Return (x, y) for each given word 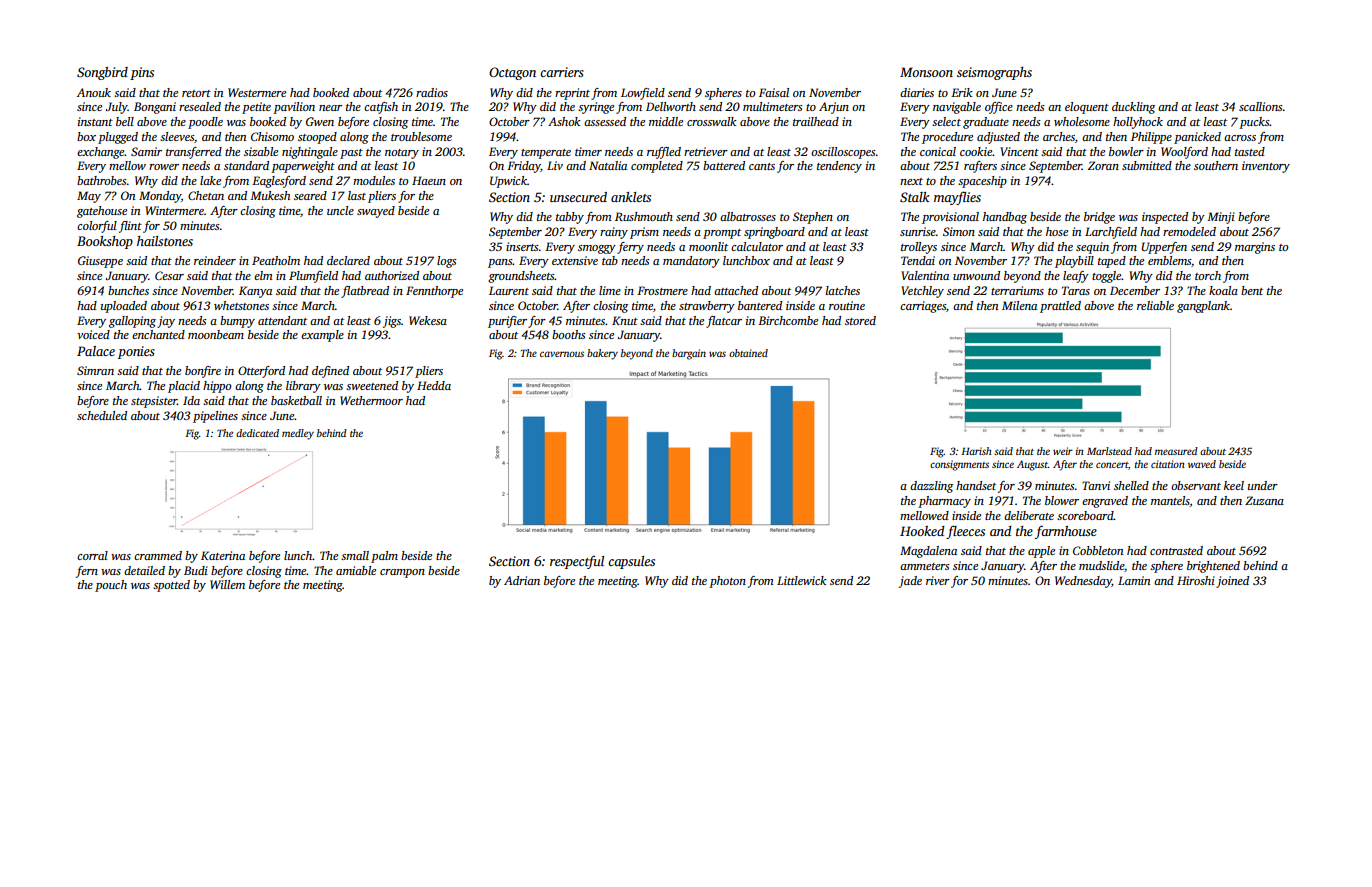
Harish (976, 451)
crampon (402, 573)
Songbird (102, 73)
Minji (1221, 218)
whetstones (241, 305)
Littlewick (802, 580)
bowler (1126, 151)
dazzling (931, 487)
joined (1232, 582)
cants (762, 166)
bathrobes (102, 180)
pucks (1254, 123)
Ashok (564, 121)
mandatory (691, 262)
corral (92, 555)
